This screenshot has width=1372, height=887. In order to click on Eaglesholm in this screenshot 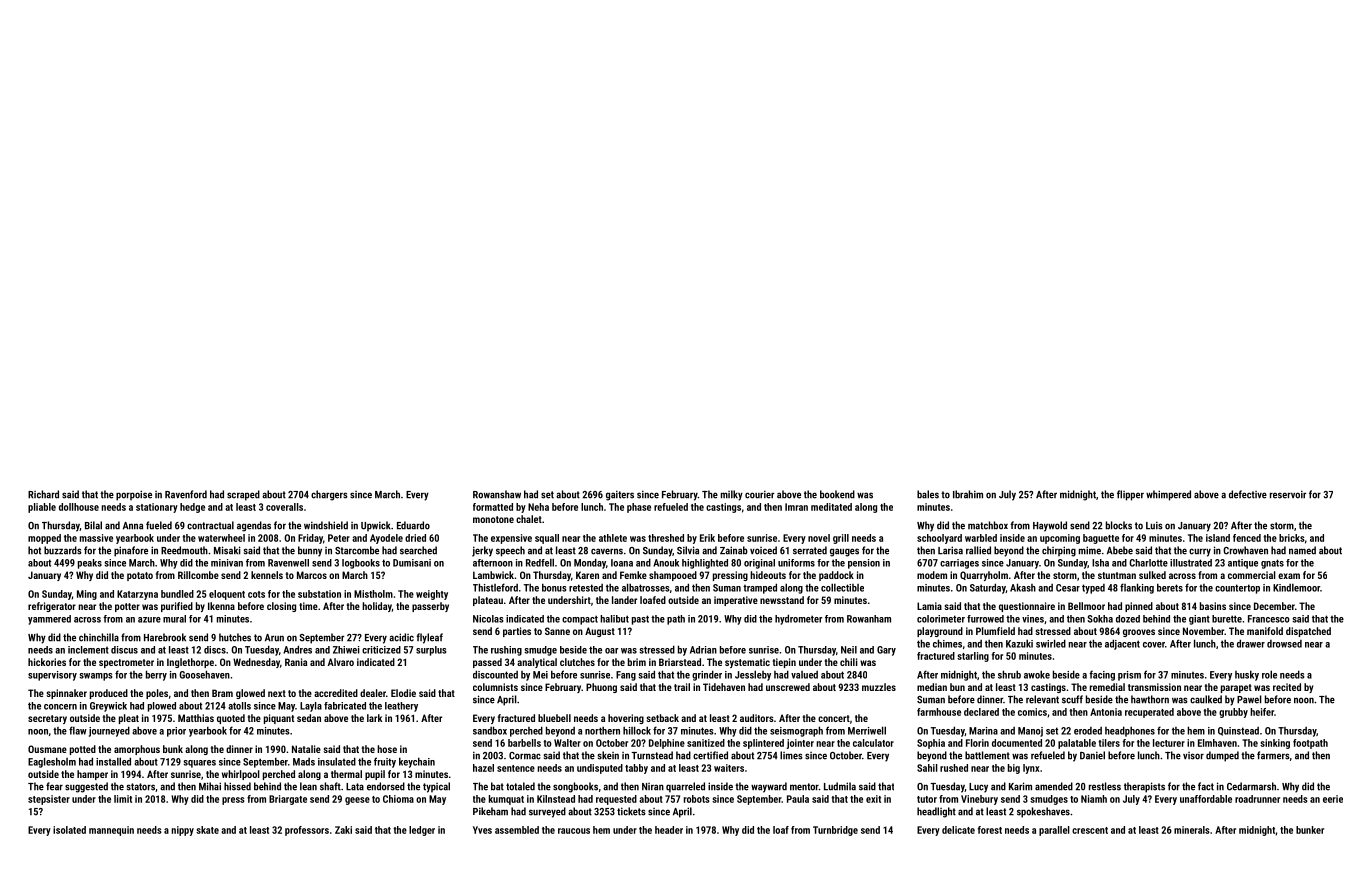, I will do `click(52, 762)`.
